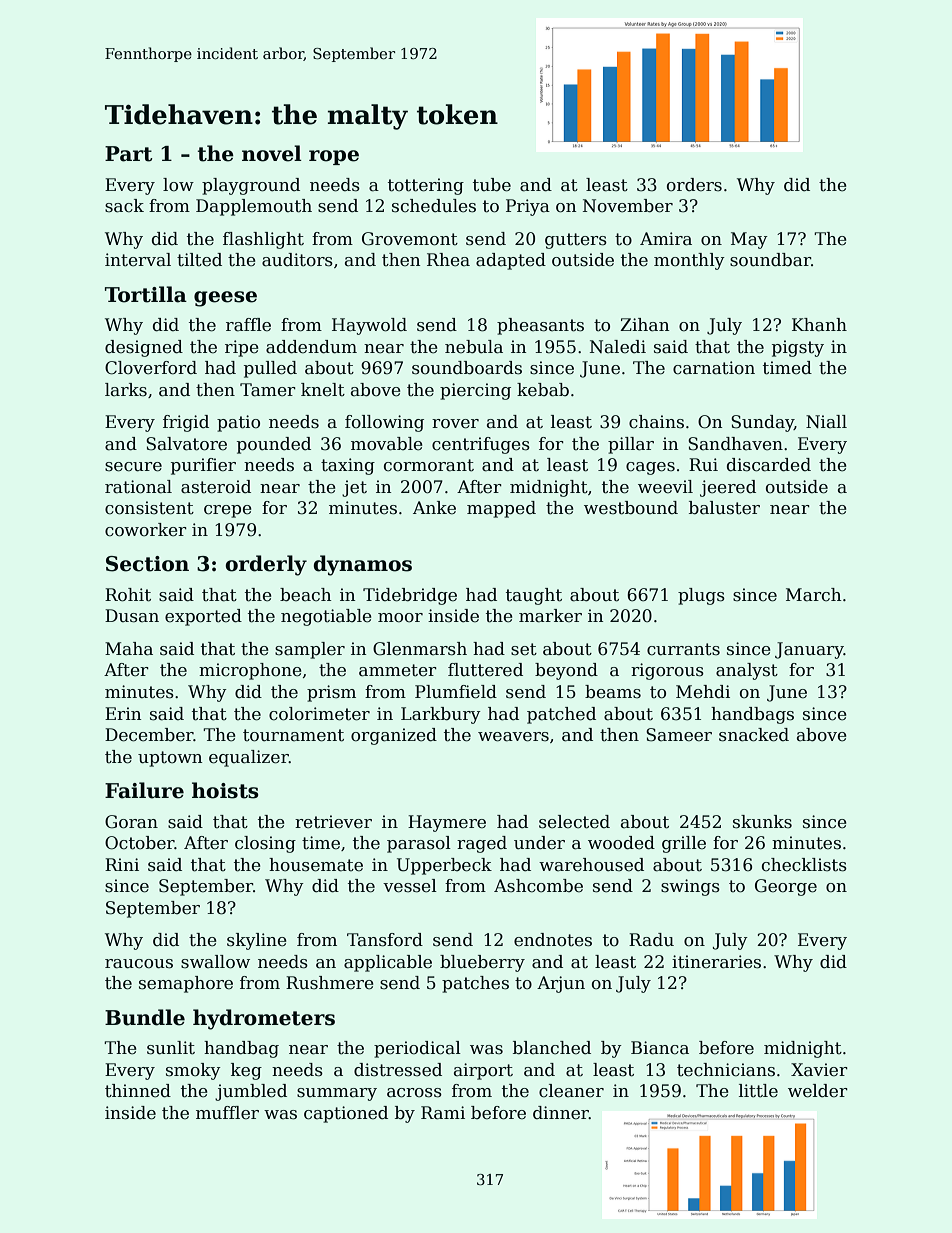  I want to click on skyline, so click(257, 941).
